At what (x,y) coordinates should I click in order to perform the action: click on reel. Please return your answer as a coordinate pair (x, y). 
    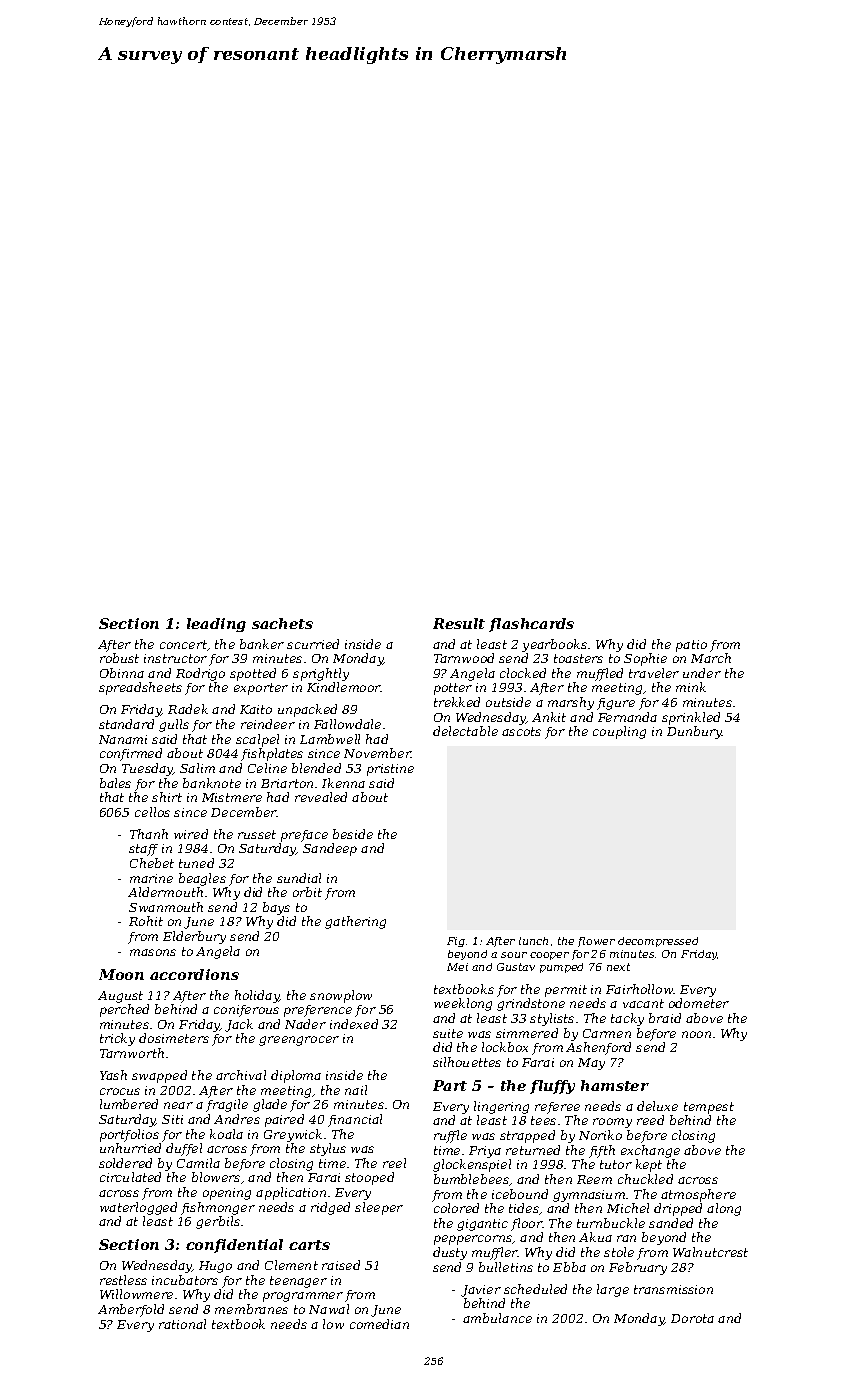
    Looking at the image, I should click on (394, 1163).
